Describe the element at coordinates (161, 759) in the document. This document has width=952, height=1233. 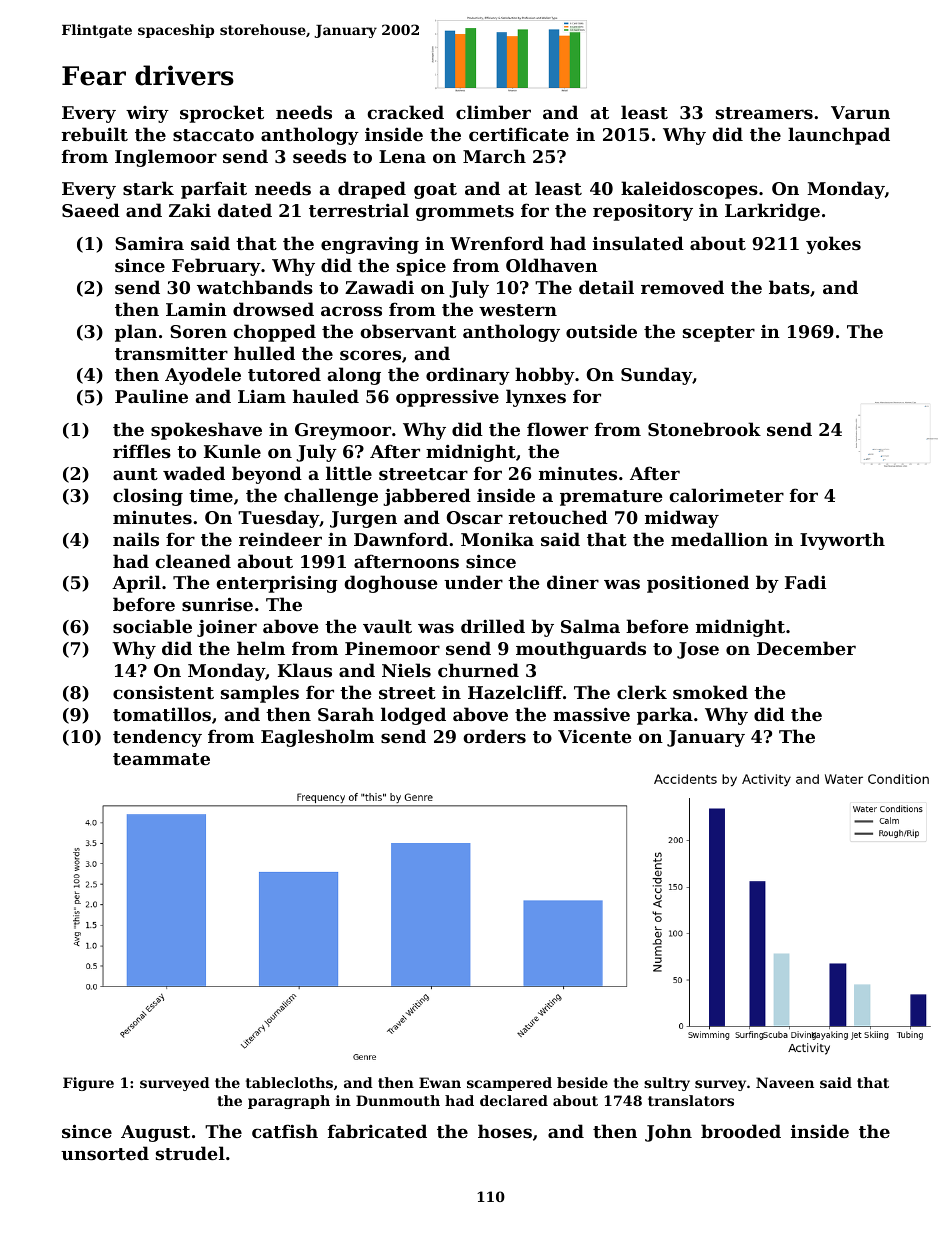
I see `teammate` at that location.
